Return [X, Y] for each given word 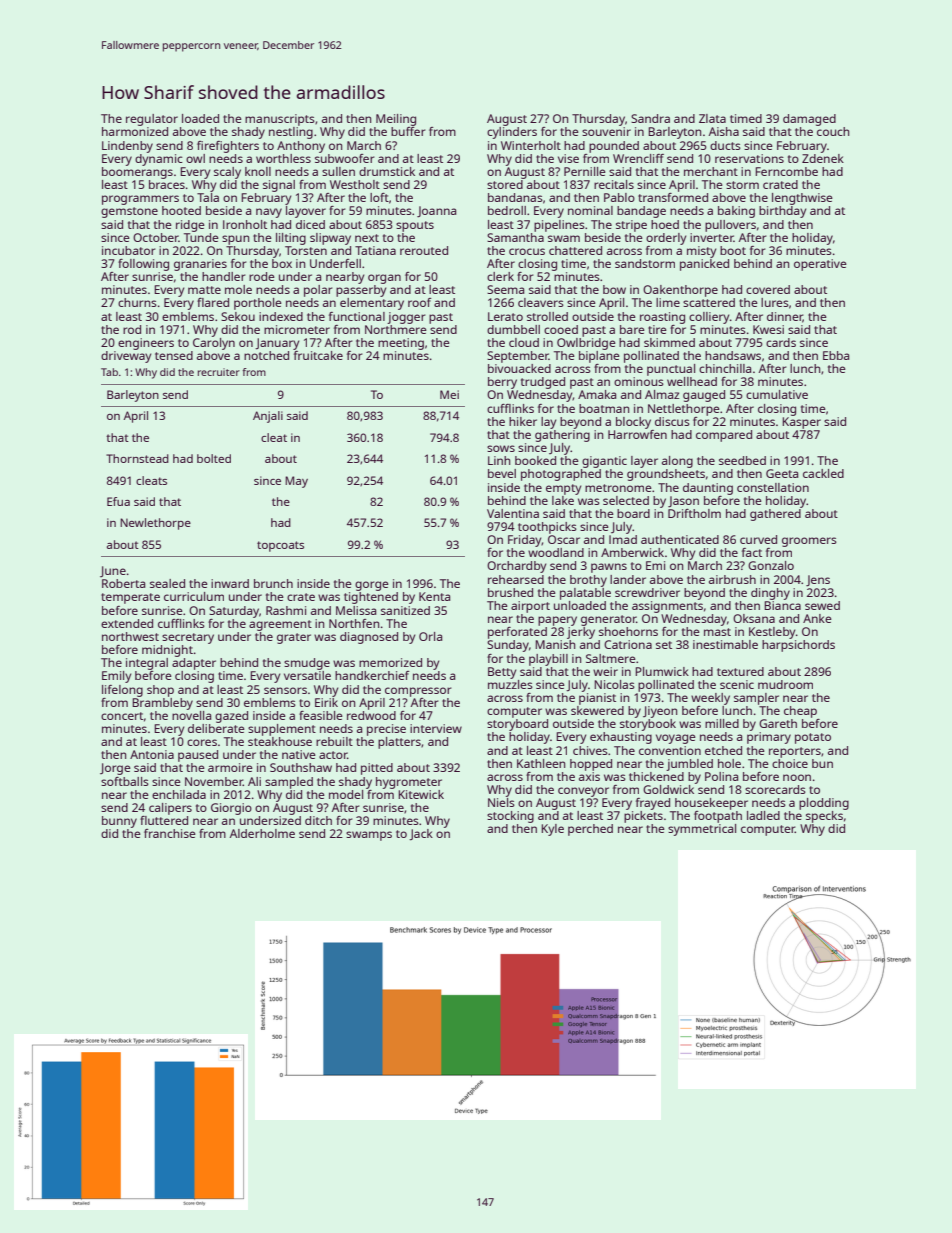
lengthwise [802, 199]
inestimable [725, 644]
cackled [823, 473]
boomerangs [137, 173]
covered [768, 289]
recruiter [219, 372]
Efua [118, 501]
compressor [418, 692]
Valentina [513, 513]
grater [294, 638]
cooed [561, 329]
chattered [575, 250]
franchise [170, 833]
